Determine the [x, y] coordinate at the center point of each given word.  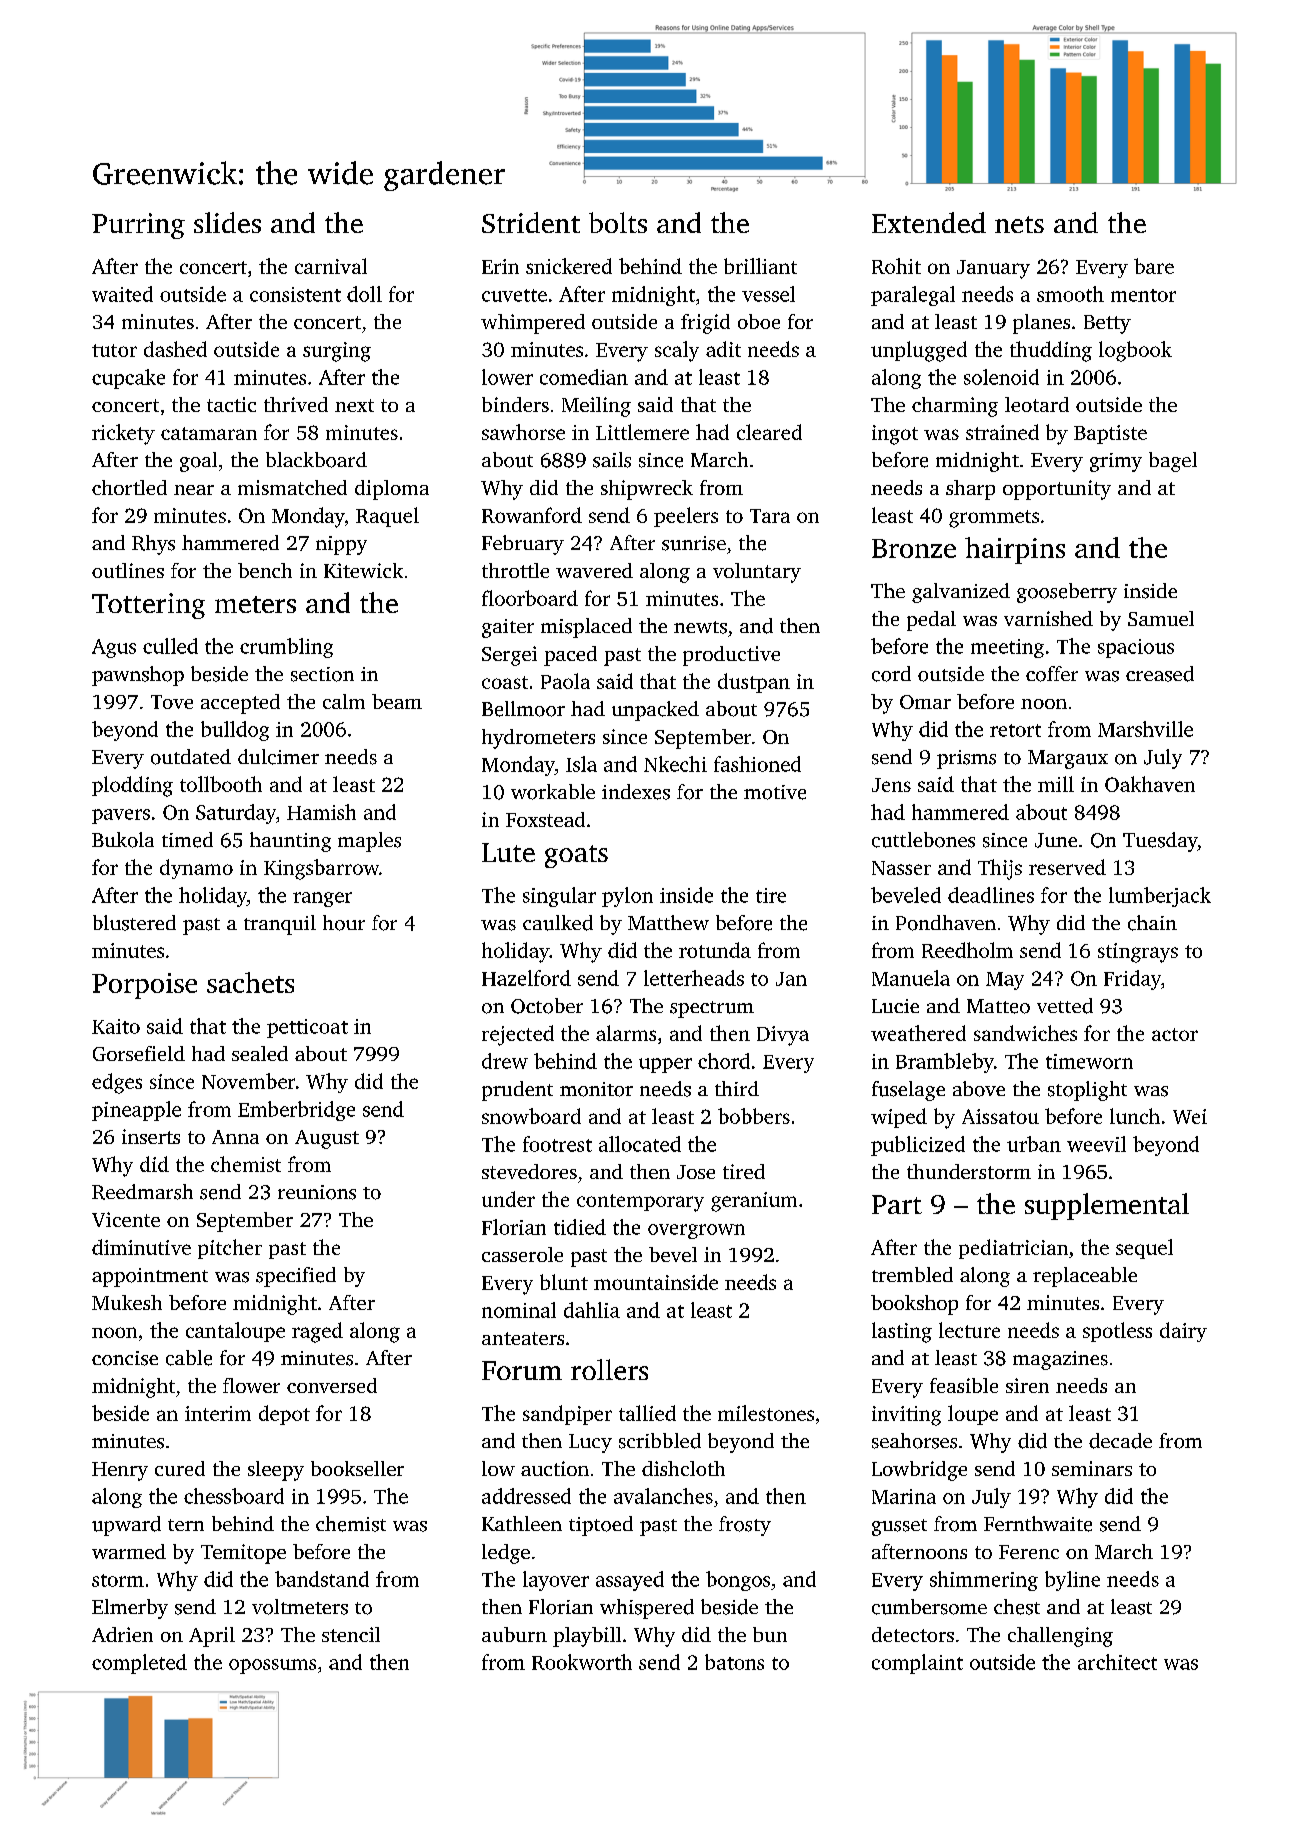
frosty [745, 1526]
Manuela [911, 978]
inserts [151, 1136]
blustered [134, 923]
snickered [569, 266]
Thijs [1000, 869]
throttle [515, 570]
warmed [129, 1551]
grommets [994, 519]
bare [1154, 266]
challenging [1060, 1637]
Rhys [153, 545]
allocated [640, 1144]
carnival [331, 266]
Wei [1190, 1116]
